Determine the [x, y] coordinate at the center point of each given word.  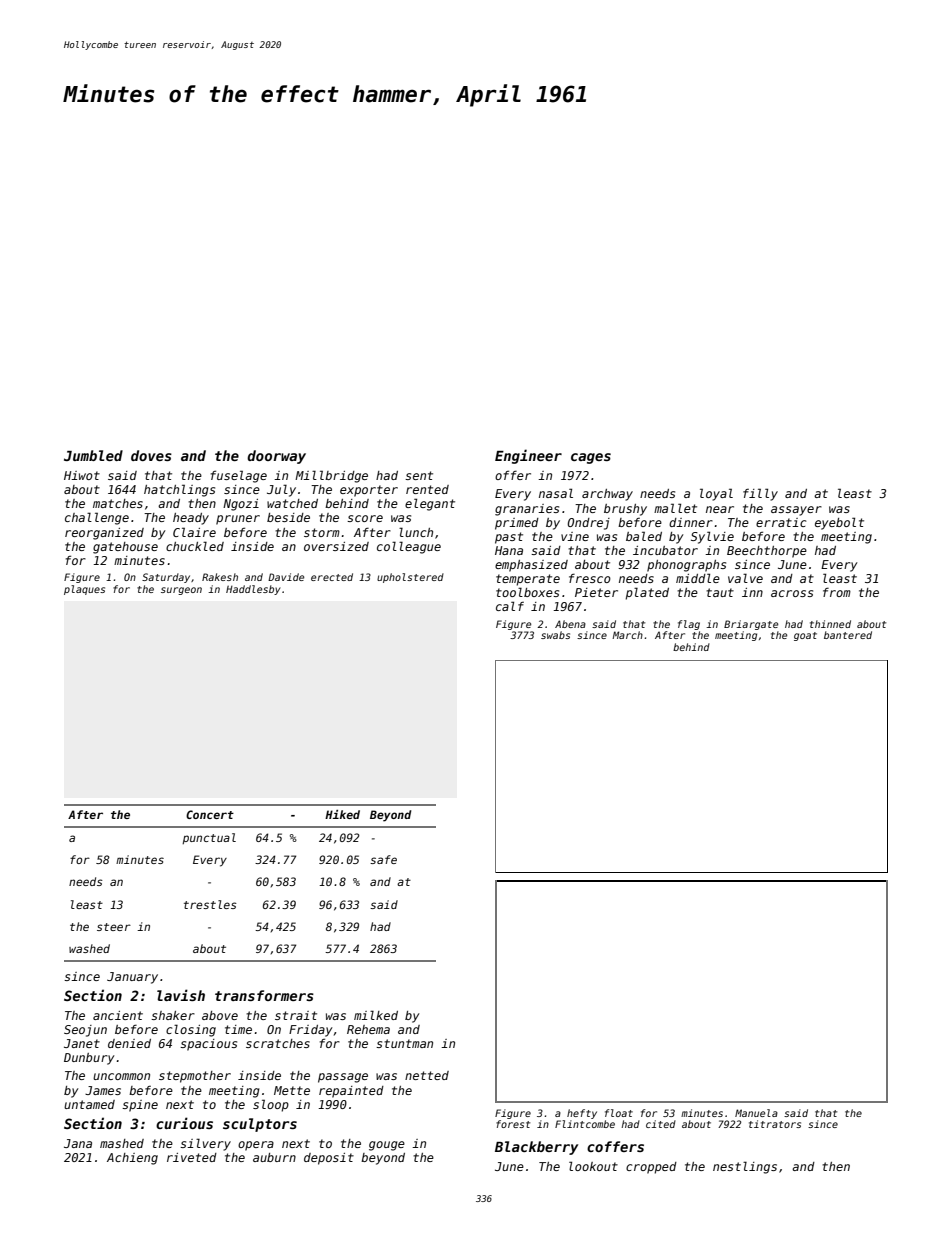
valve [745, 578]
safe [383, 859]
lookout [593, 1166]
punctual [209, 838]
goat [805, 636]
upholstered [410, 578]
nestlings [745, 1167]
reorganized [104, 534]
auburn [274, 1157]
